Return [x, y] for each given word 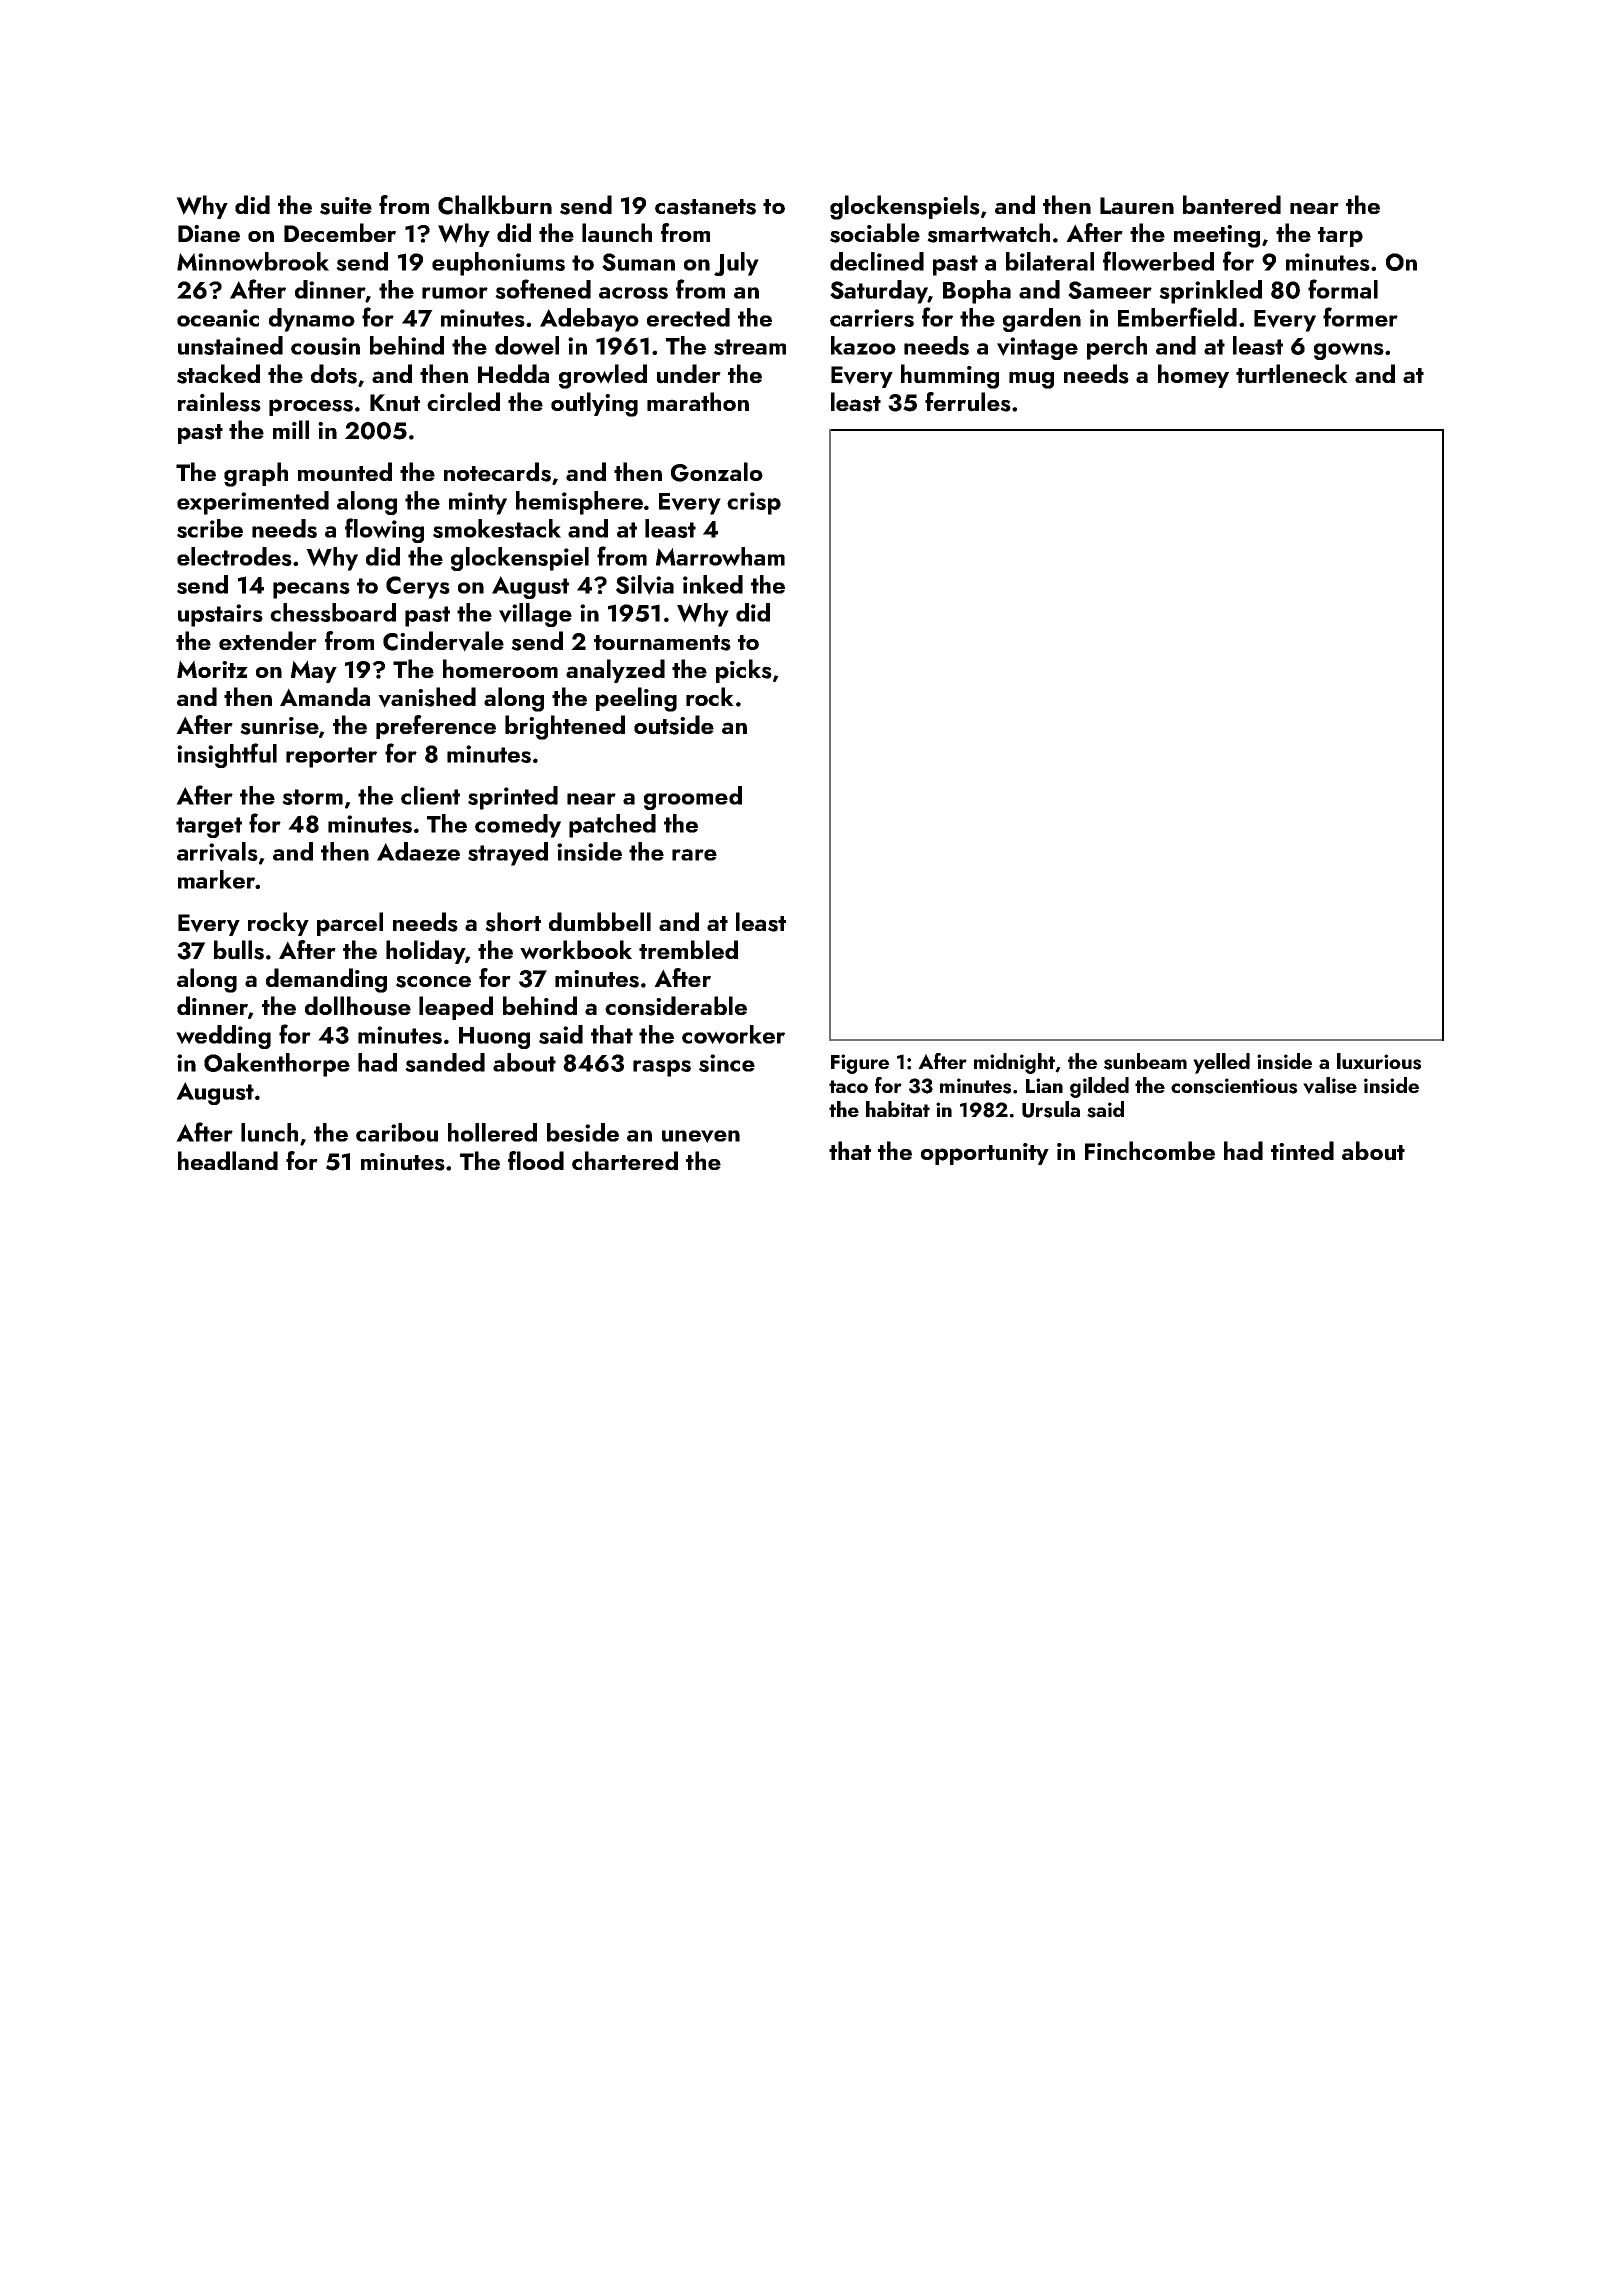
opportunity [985, 1154]
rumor [455, 293]
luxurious [1379, 1061]
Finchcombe [1150, 1150]
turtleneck [1292, 374]
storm [312, 797]
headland [228, 1160]
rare [694, 855]
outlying [594, 404]
